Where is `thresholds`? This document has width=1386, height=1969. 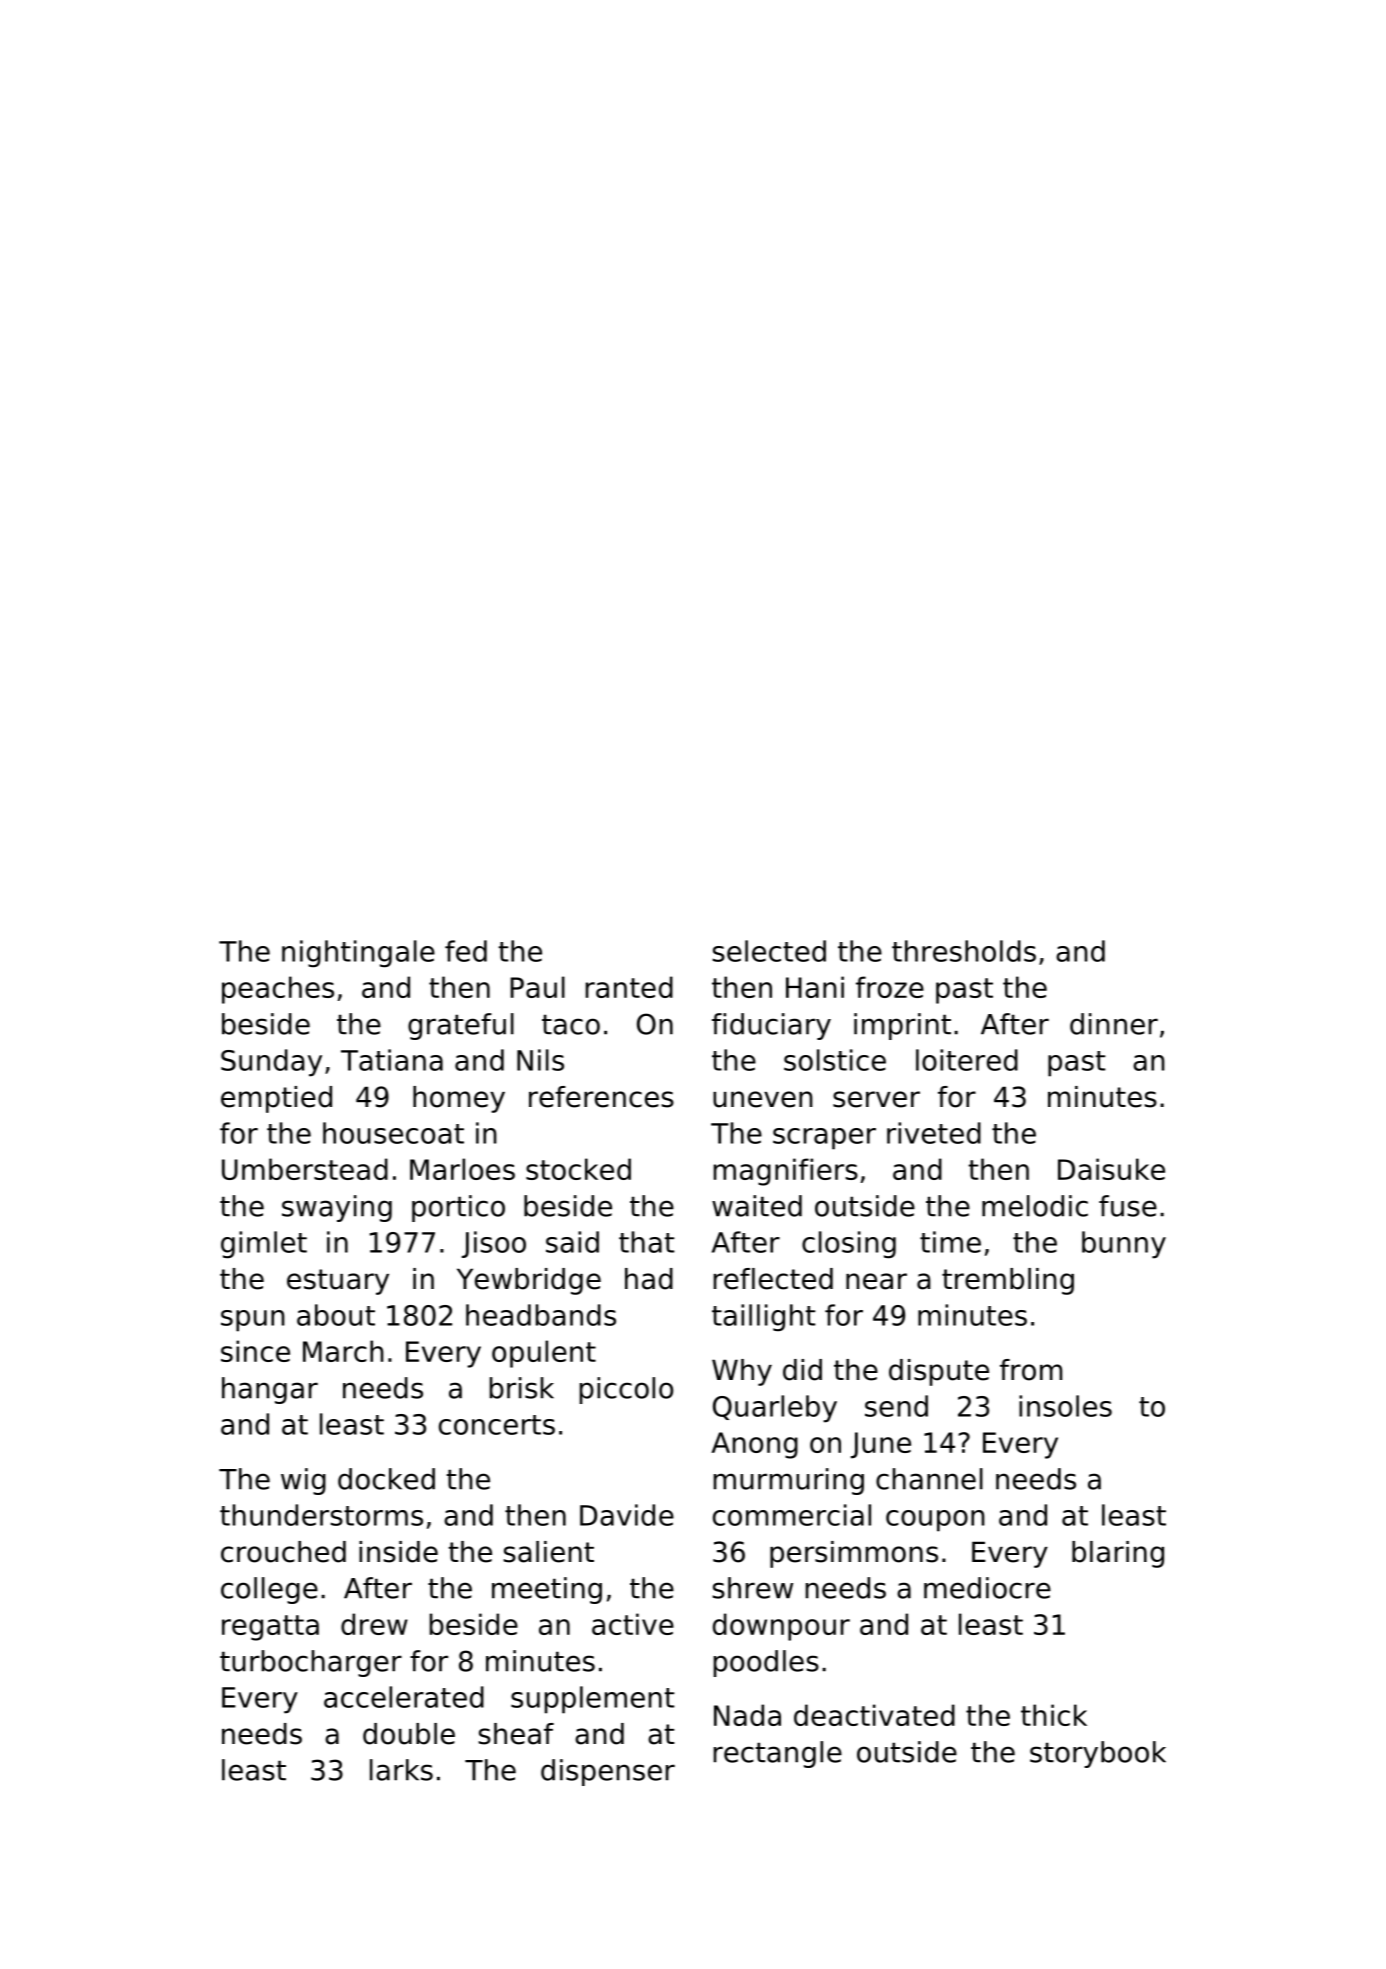 thresholds is located at coordinates (964, 951).
